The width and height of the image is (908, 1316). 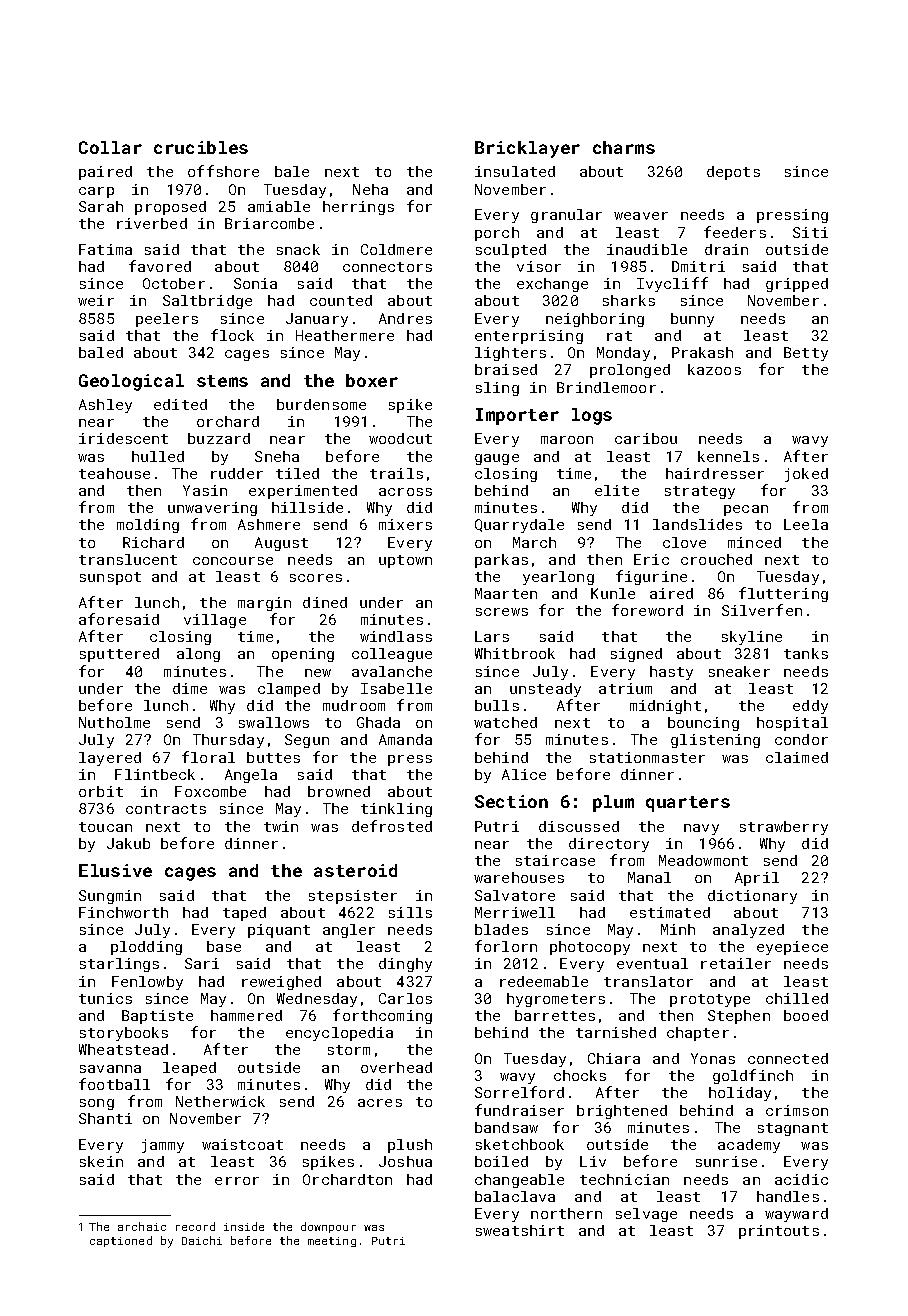 I want to click on crimson, so click(x=797, y=1110).
